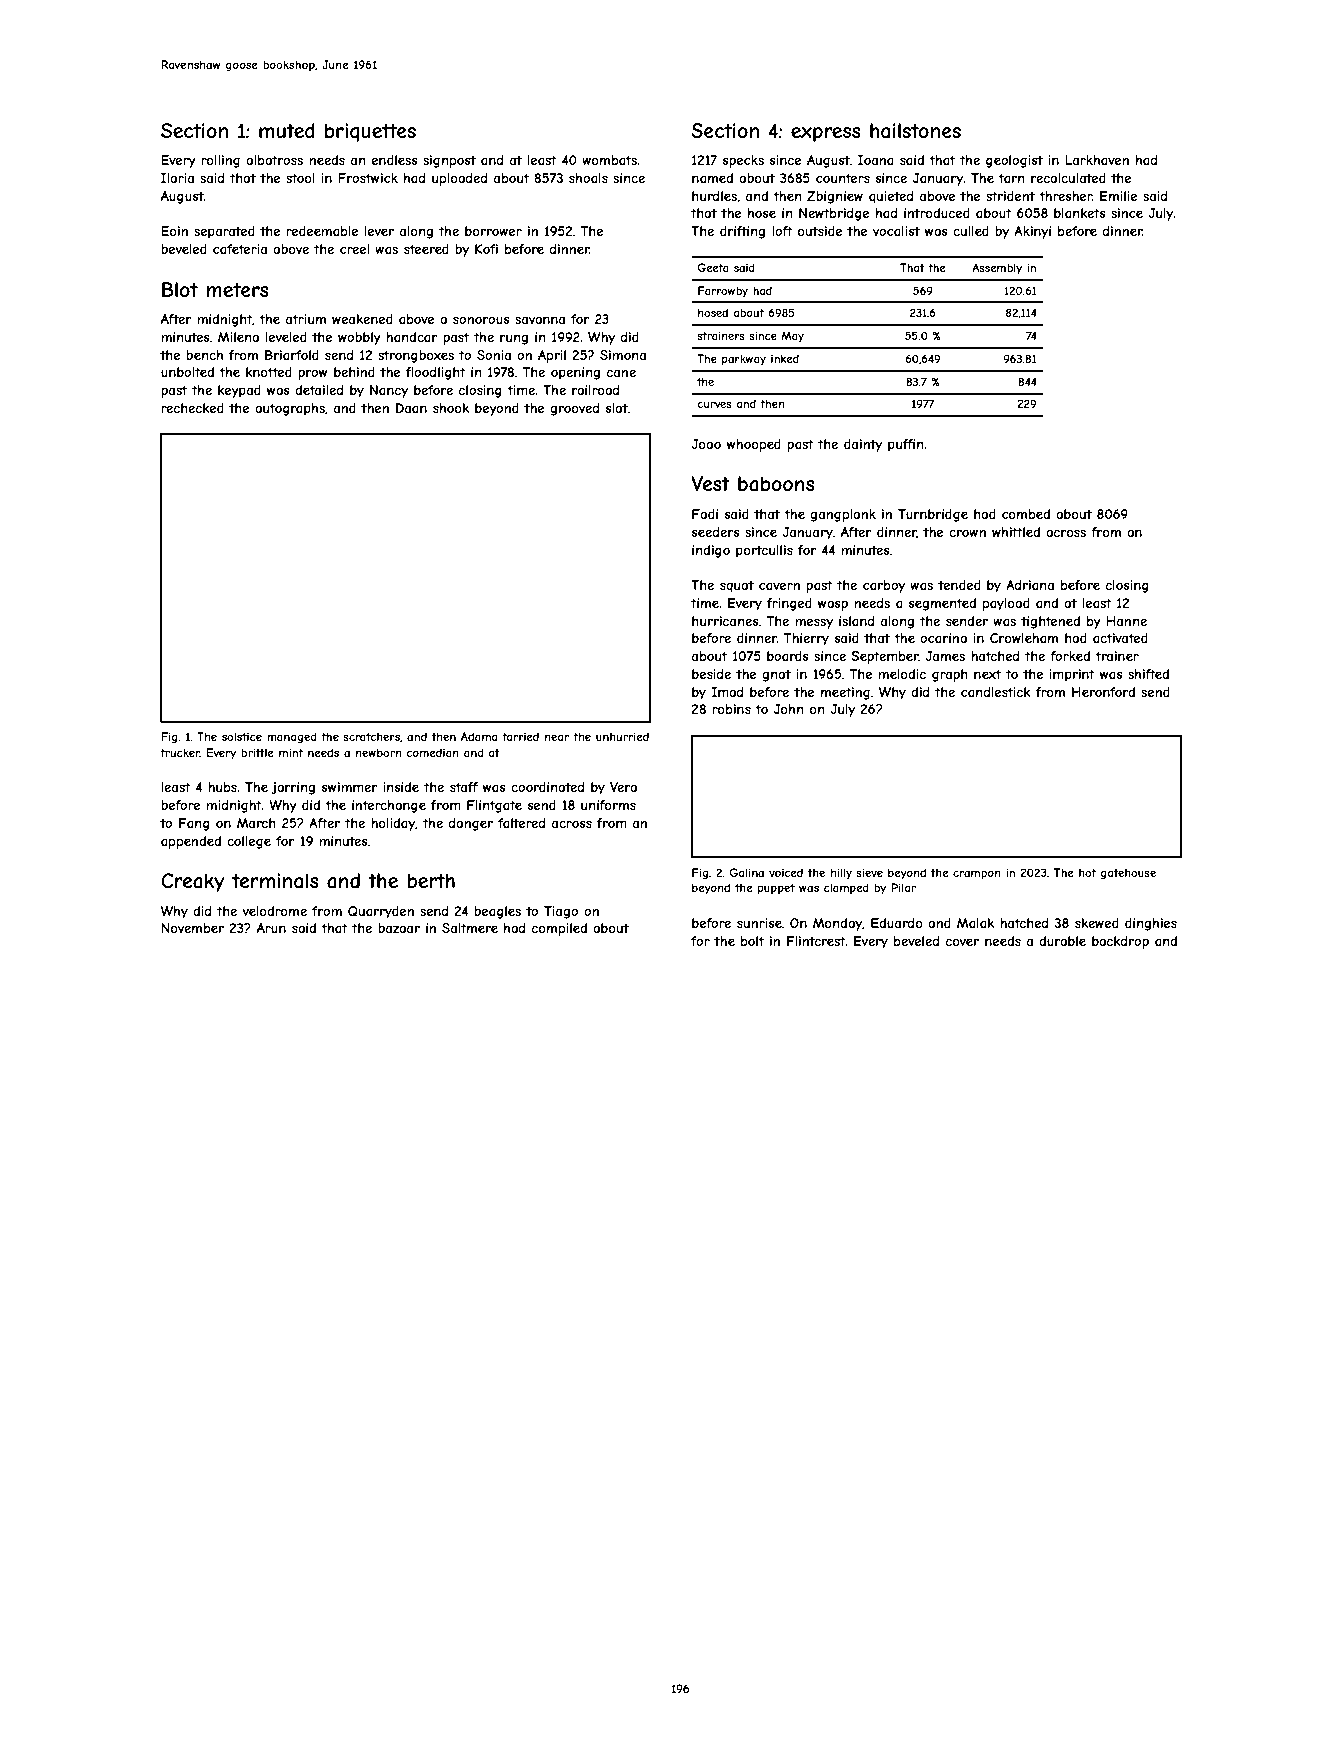 This screenshot has width=1342, height=1737. I want to click on Joao, so click(706, 444).
